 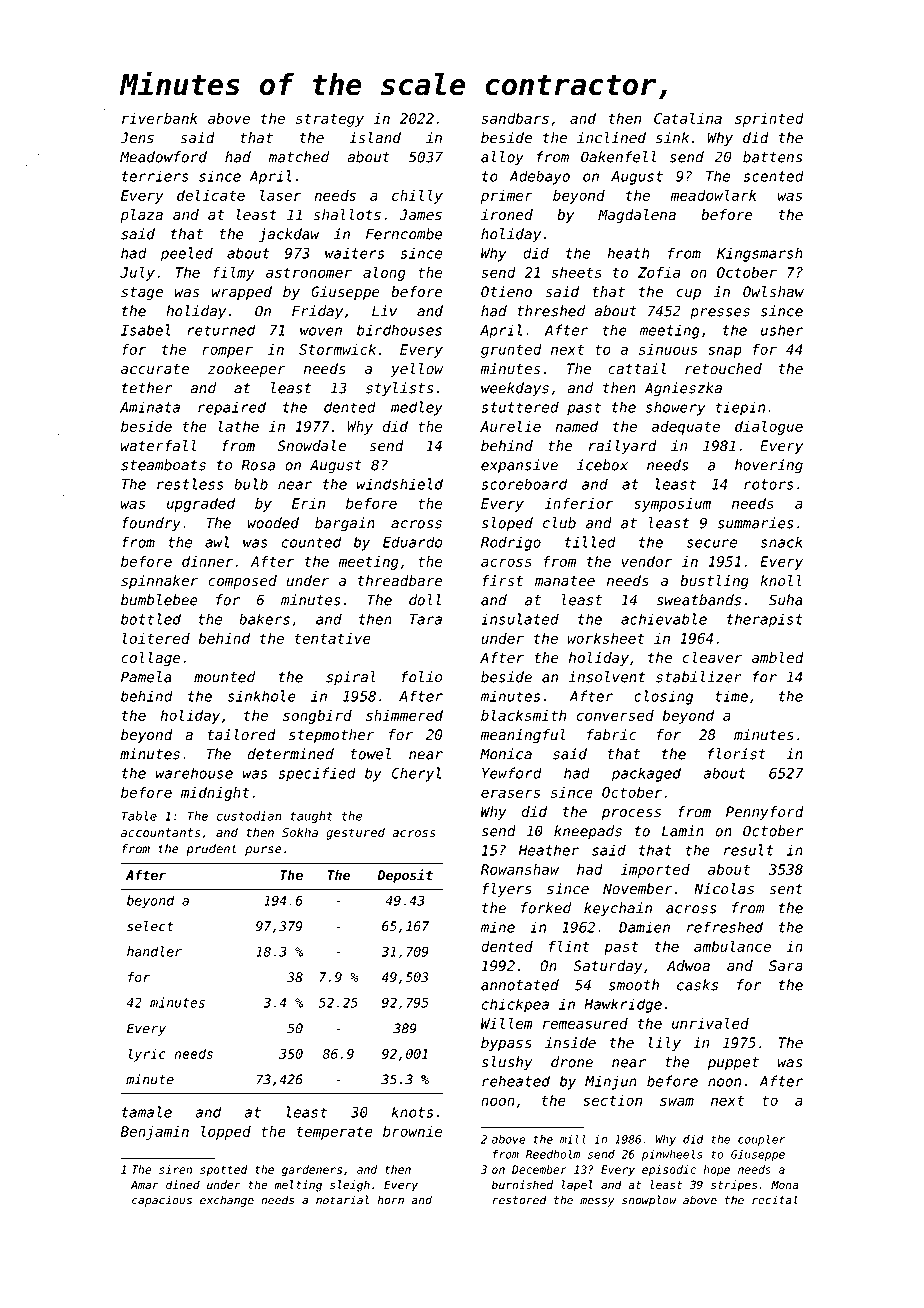 I want to click on foundry, so click(x=151, y=524).
